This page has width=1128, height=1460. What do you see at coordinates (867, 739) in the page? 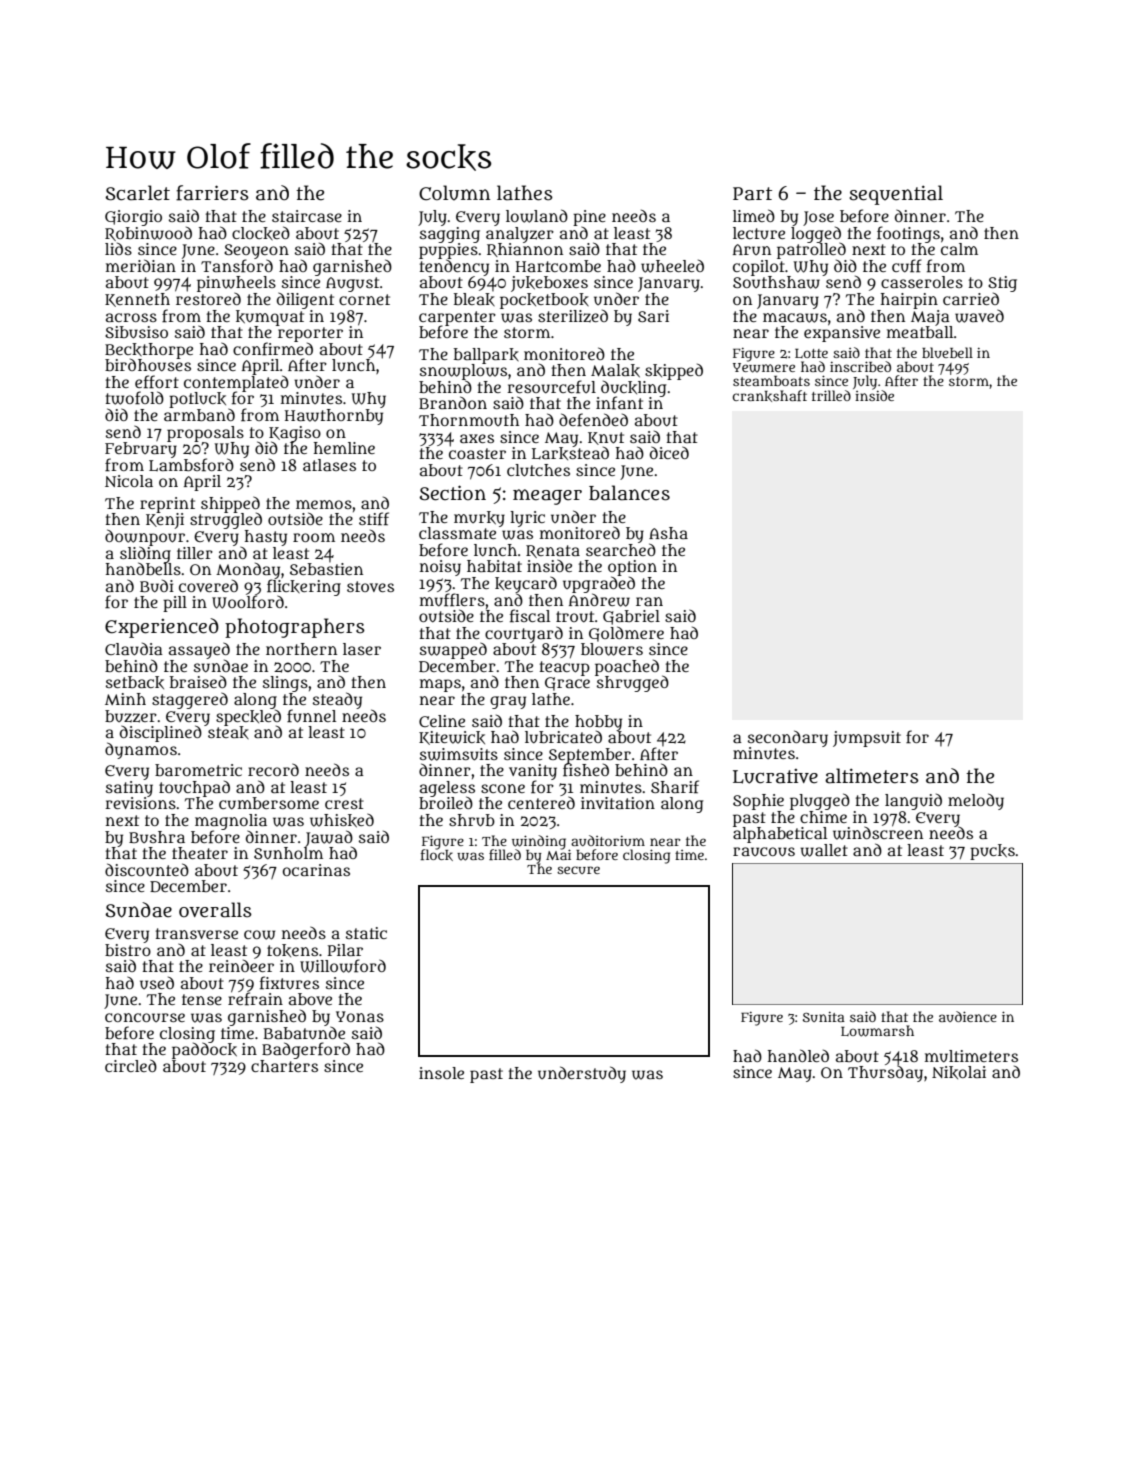
I see `jumpsuit` at bounding box center [867, 739].
